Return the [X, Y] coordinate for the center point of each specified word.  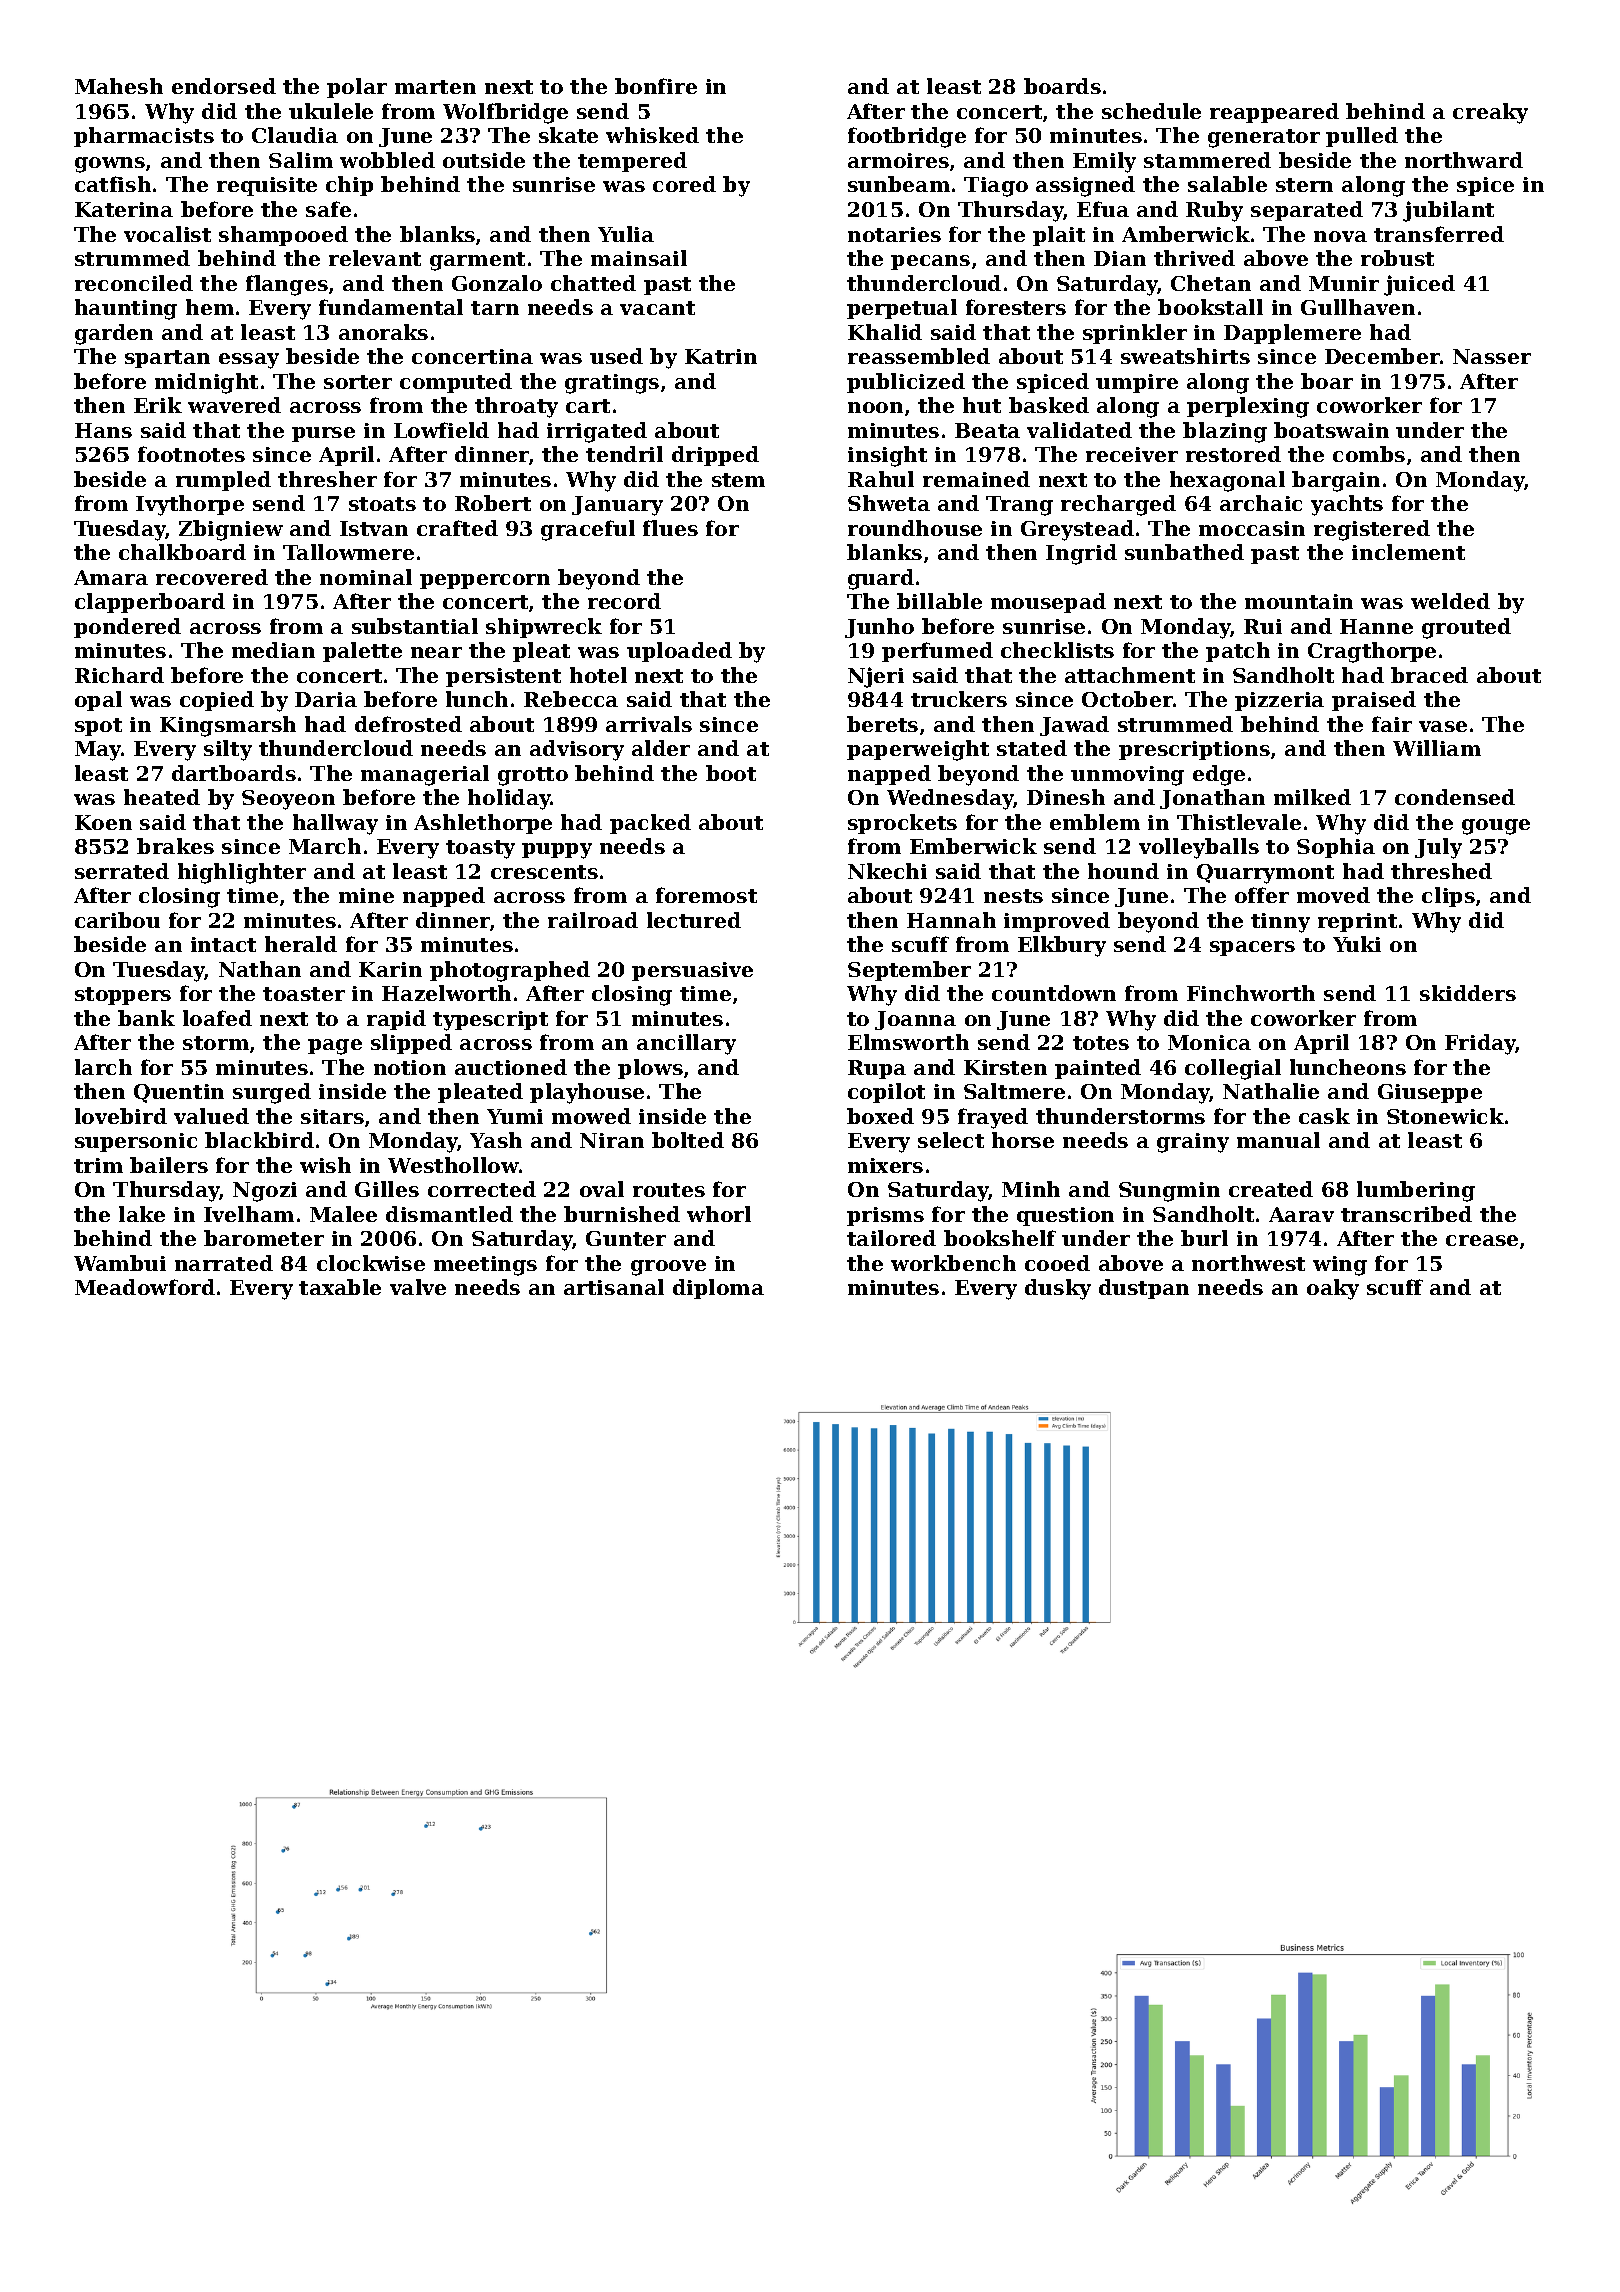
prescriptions [1194, 750]
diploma [718, 1289]
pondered [127, 628]
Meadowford [145, 1287]
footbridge [907, 137]
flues [670, 528]
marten [435, 87]
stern [1304, 185]
